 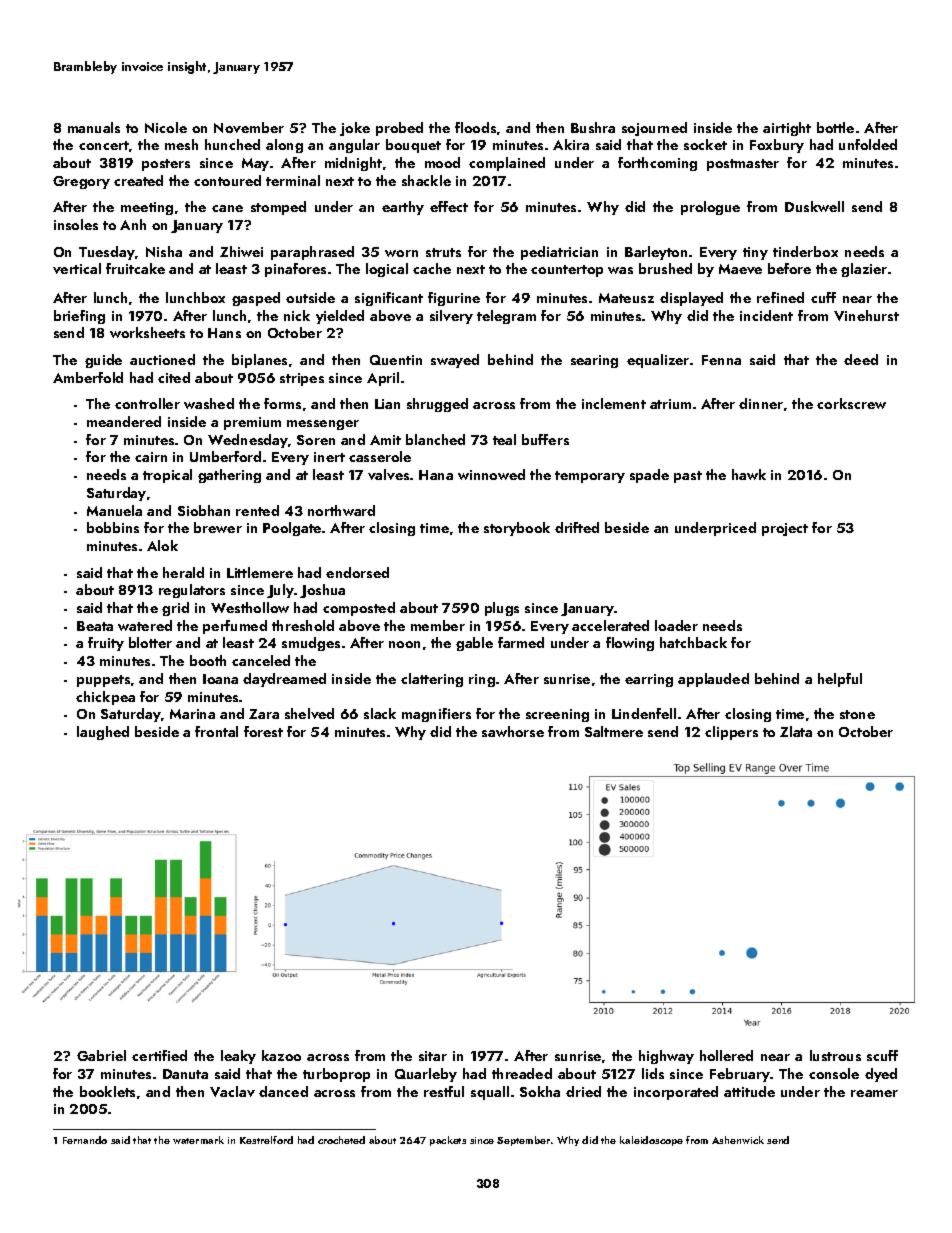 I want to click on earthy, so click(x=403, y=208).
